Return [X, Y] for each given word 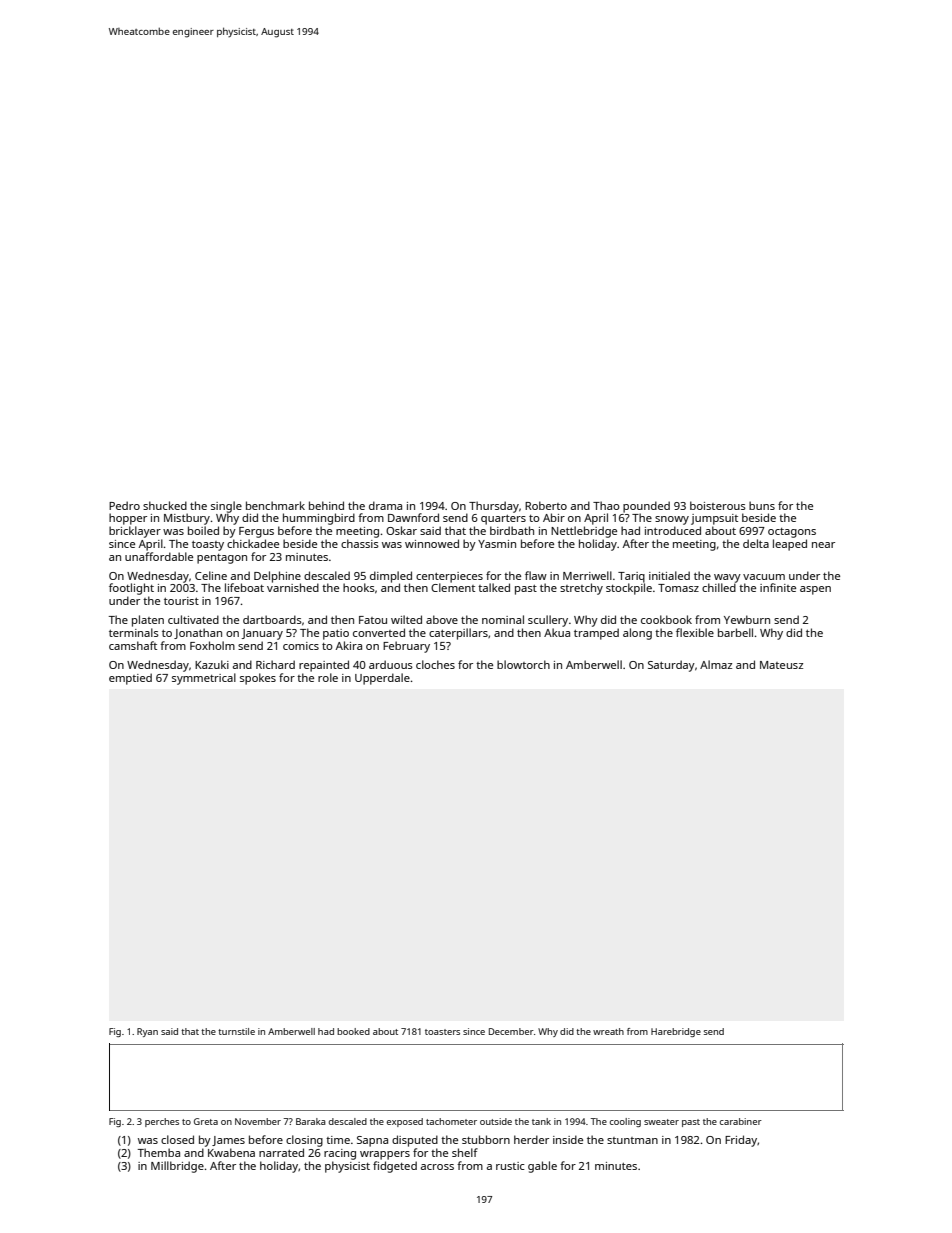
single [226, 507]
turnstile [236, 1031]
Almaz [716, 664]
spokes [258, 679]
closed [177, 1139]
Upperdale [382, 679]
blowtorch [523, 664]
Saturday [671, 666]
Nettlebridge [584, 532]
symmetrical [204, 679]
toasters [442, 1032]
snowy [672, 520]
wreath [608, 1031]
